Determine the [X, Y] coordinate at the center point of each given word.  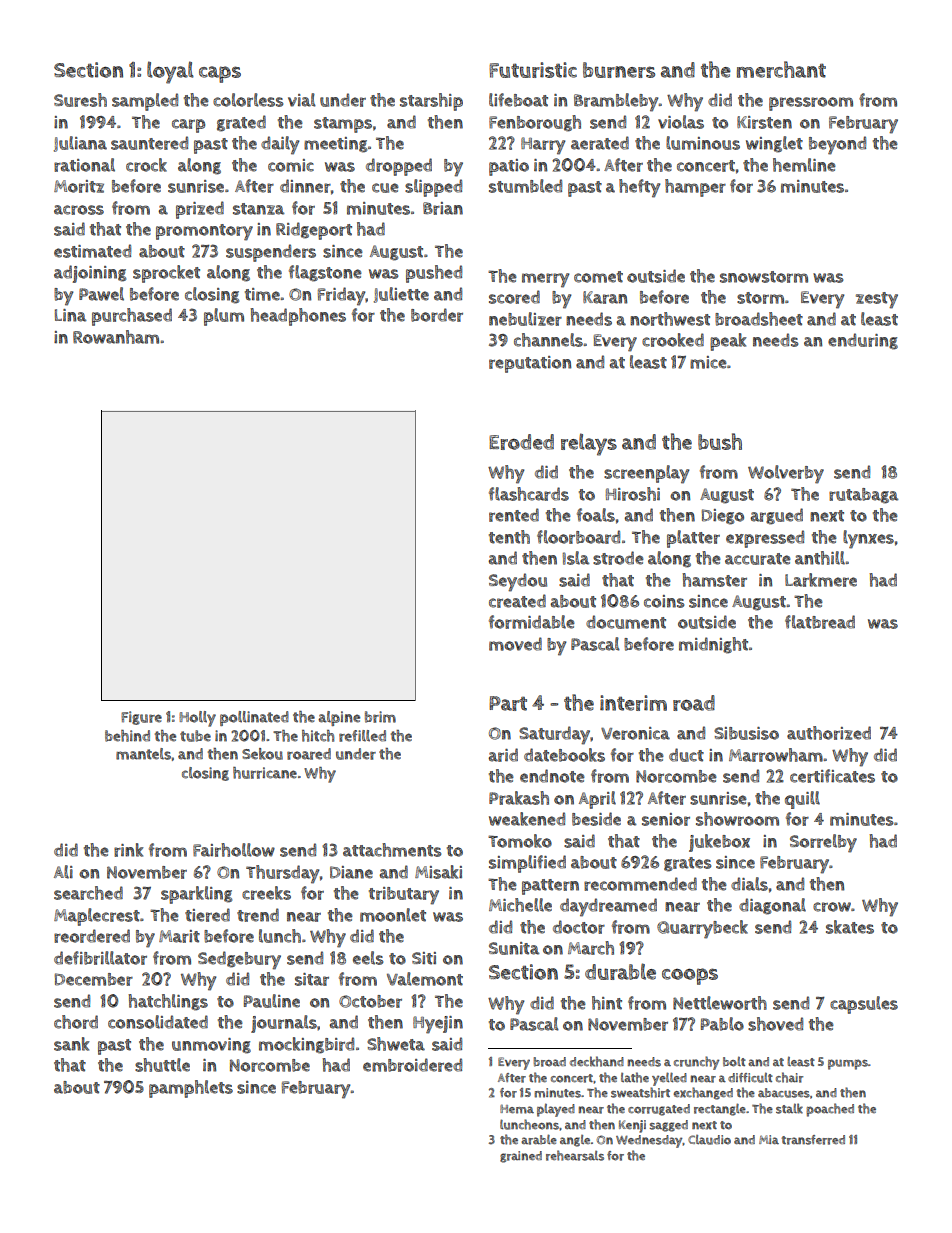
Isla [576, 558]
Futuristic [533, 70]
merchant [781, 69]
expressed [765, 539]
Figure [141, 718]
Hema [517, 1109]
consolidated [158, 1022]
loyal [170, 72]
